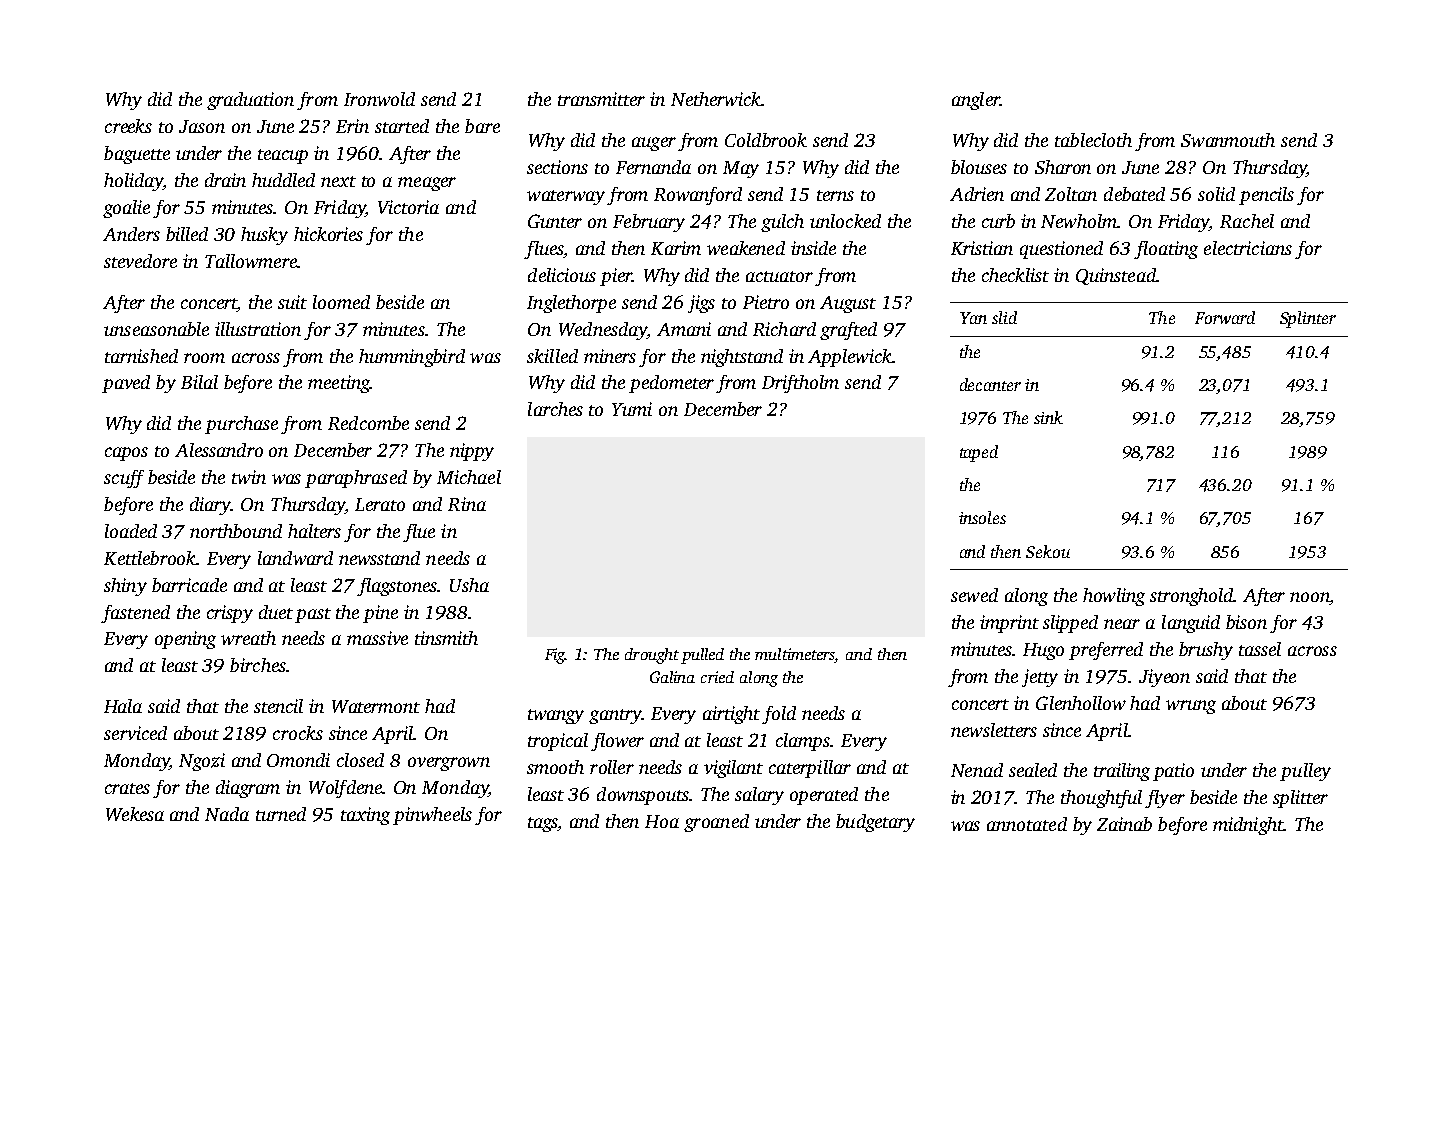  Describe the element at coordinates (298, 733) in the page. I see `crocks` at that location.
